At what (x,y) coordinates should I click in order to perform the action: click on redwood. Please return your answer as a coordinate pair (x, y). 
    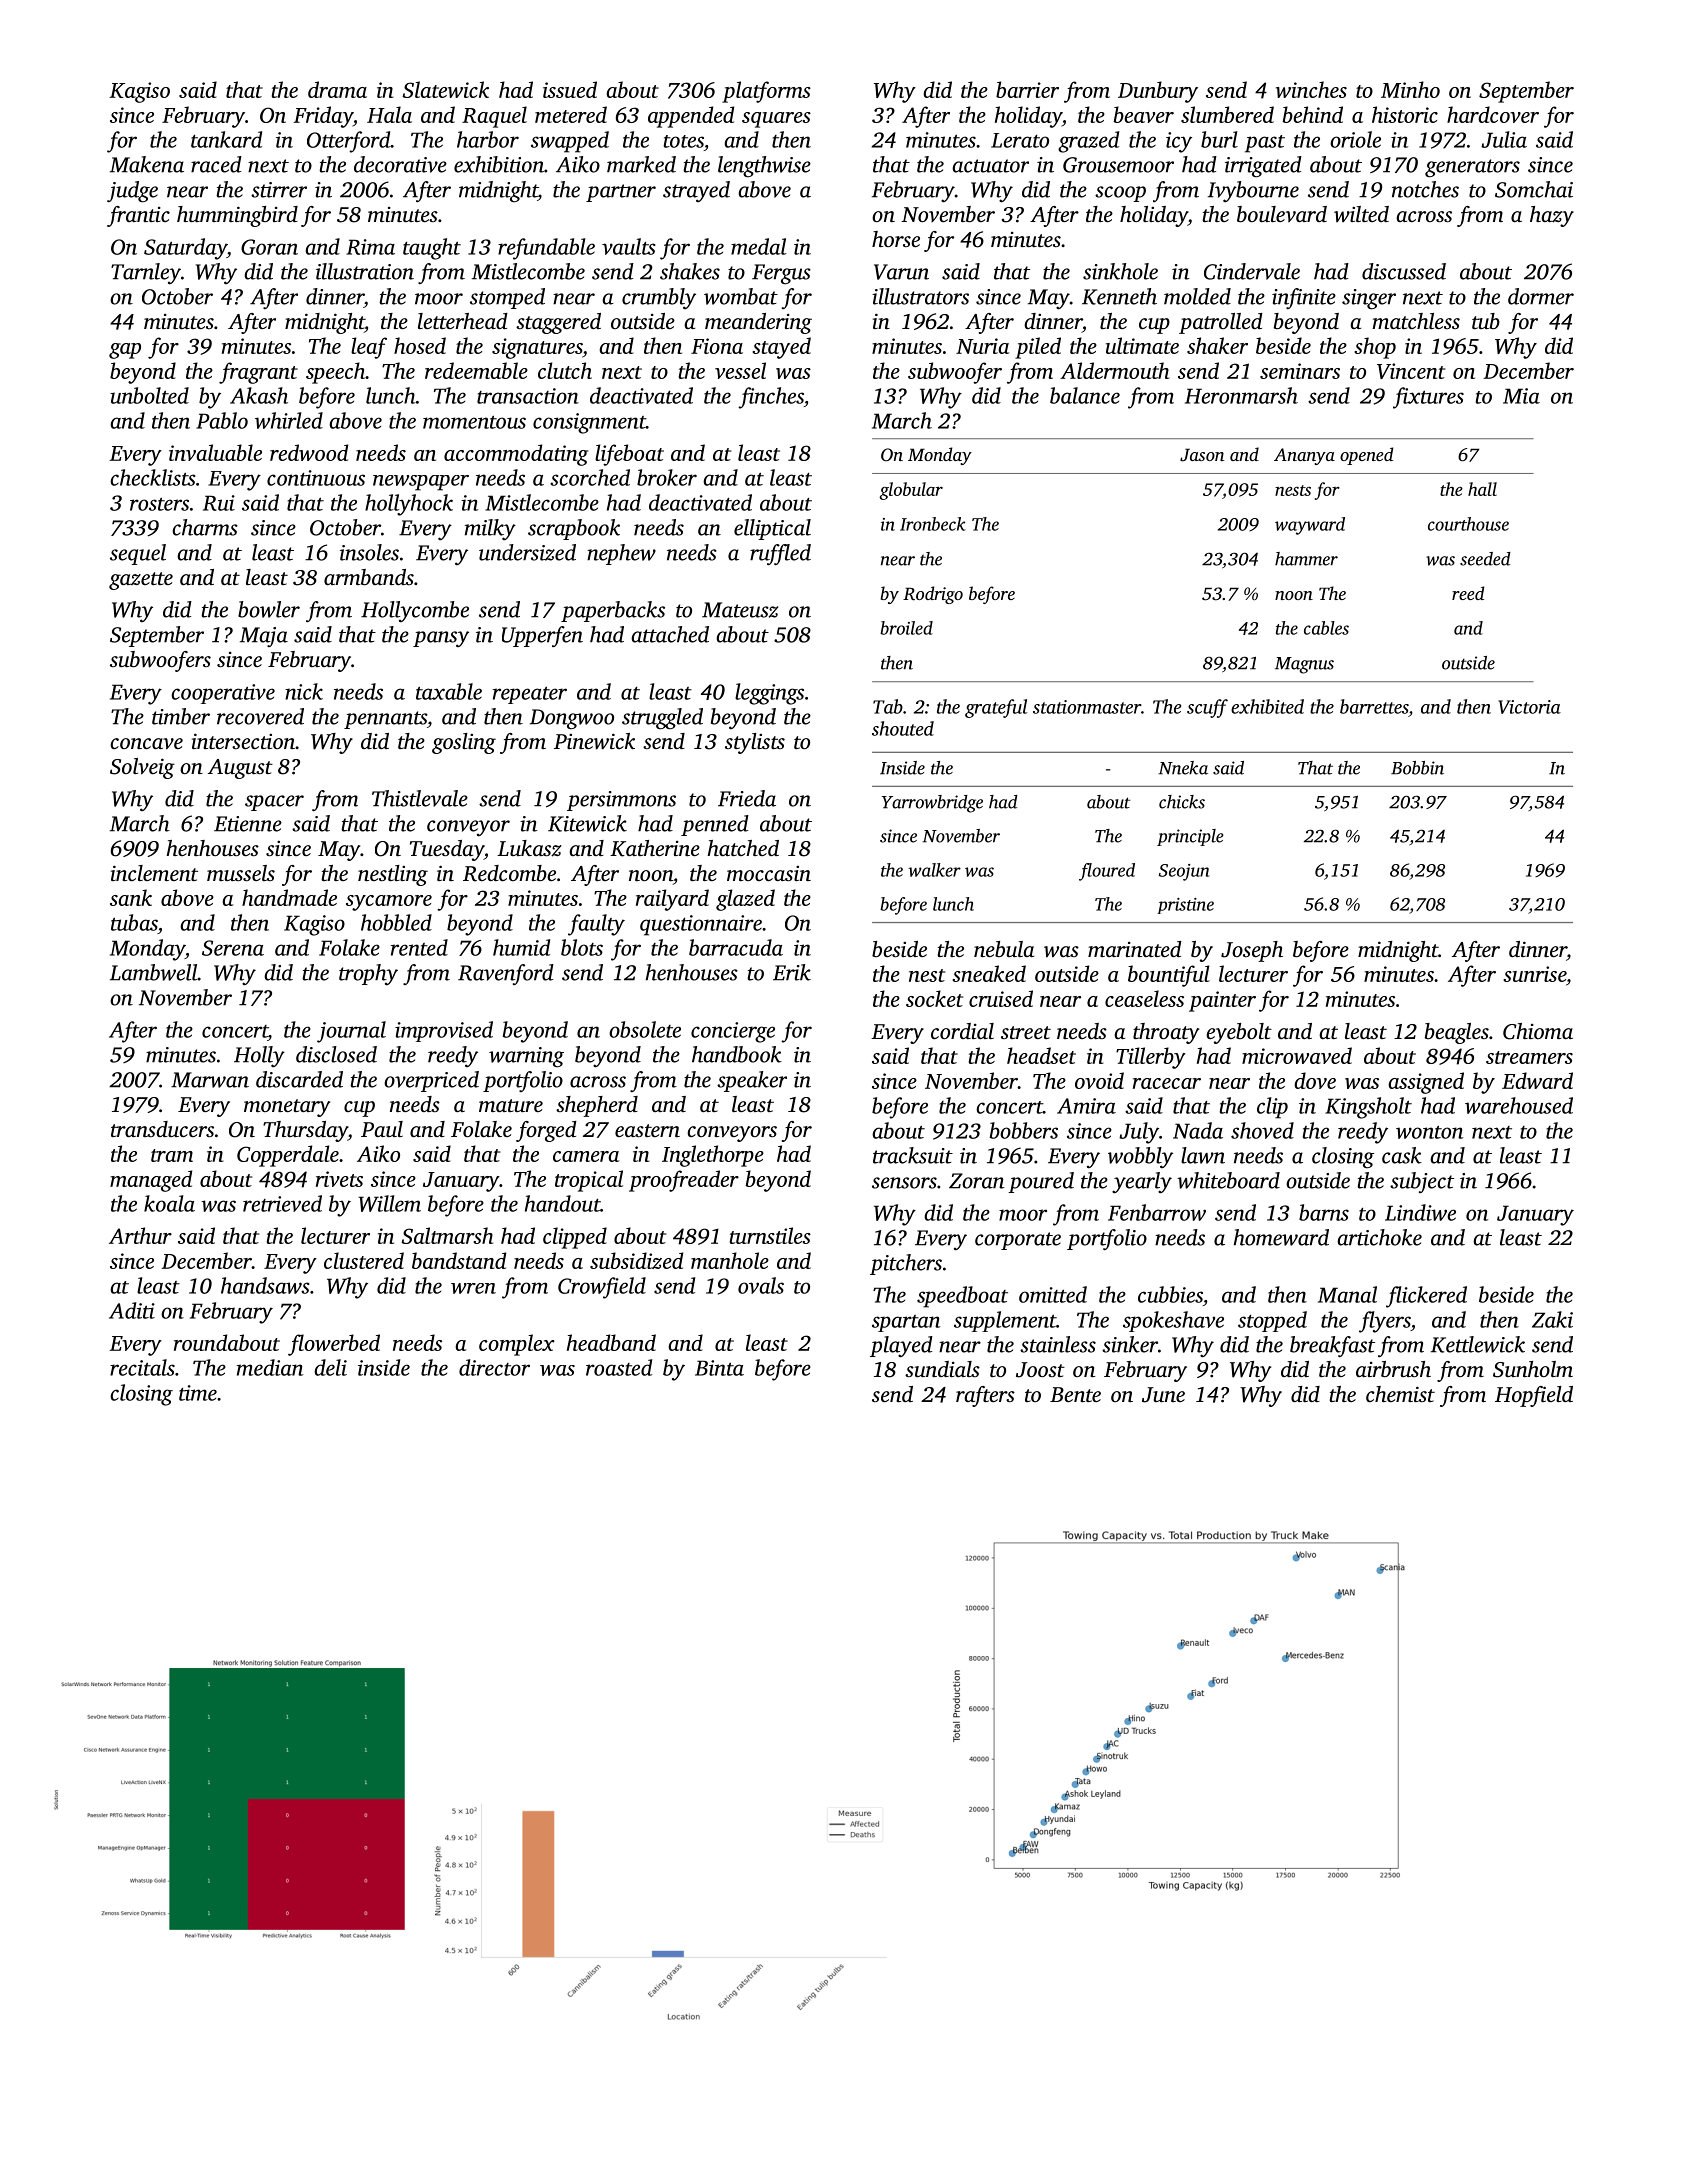
    Looking at the image, I should click on (309, 452).
